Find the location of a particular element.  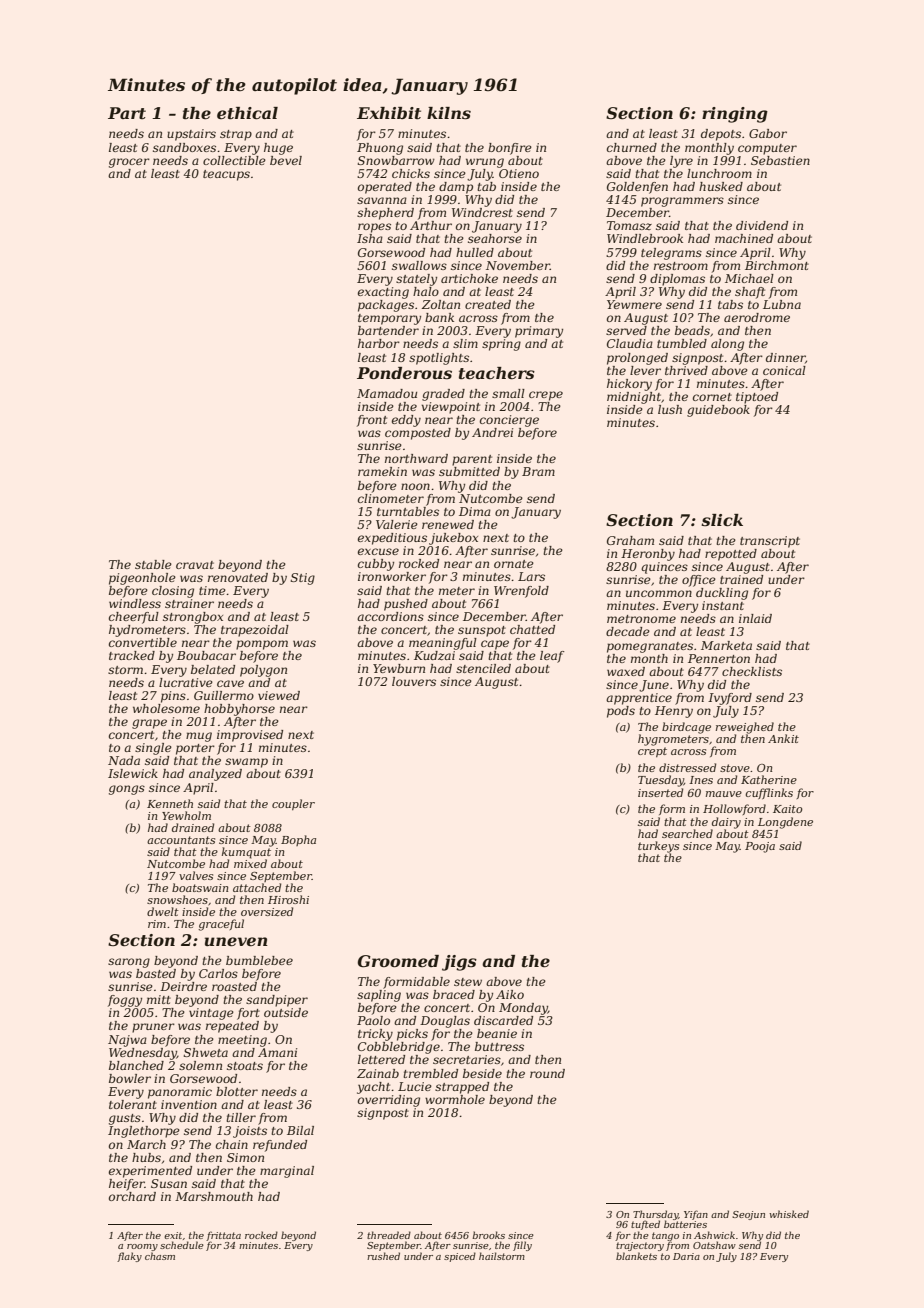

Part is located at coordinates (127, 113).
